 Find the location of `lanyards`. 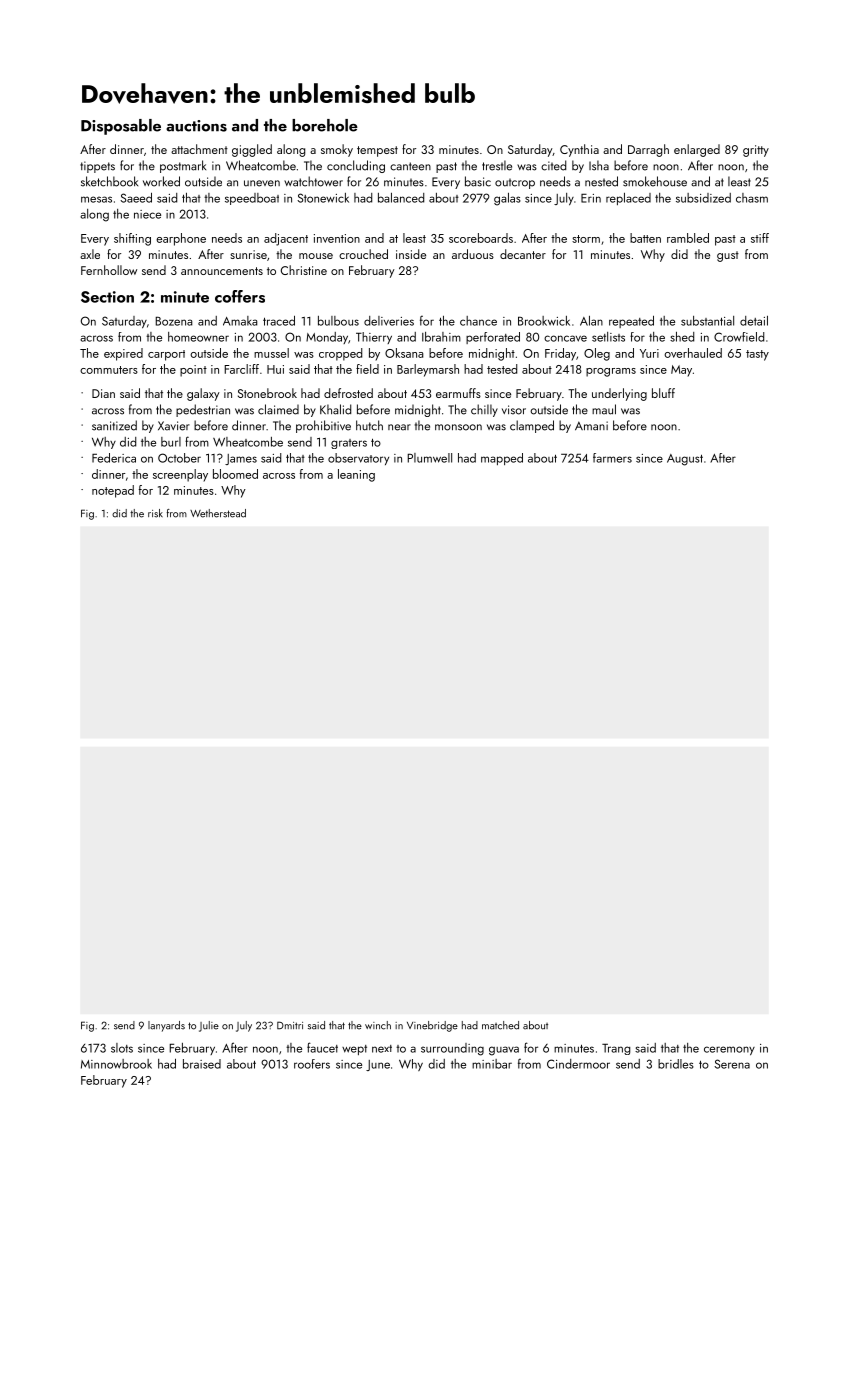

lanyards is located at coordinates (166, 1026).
